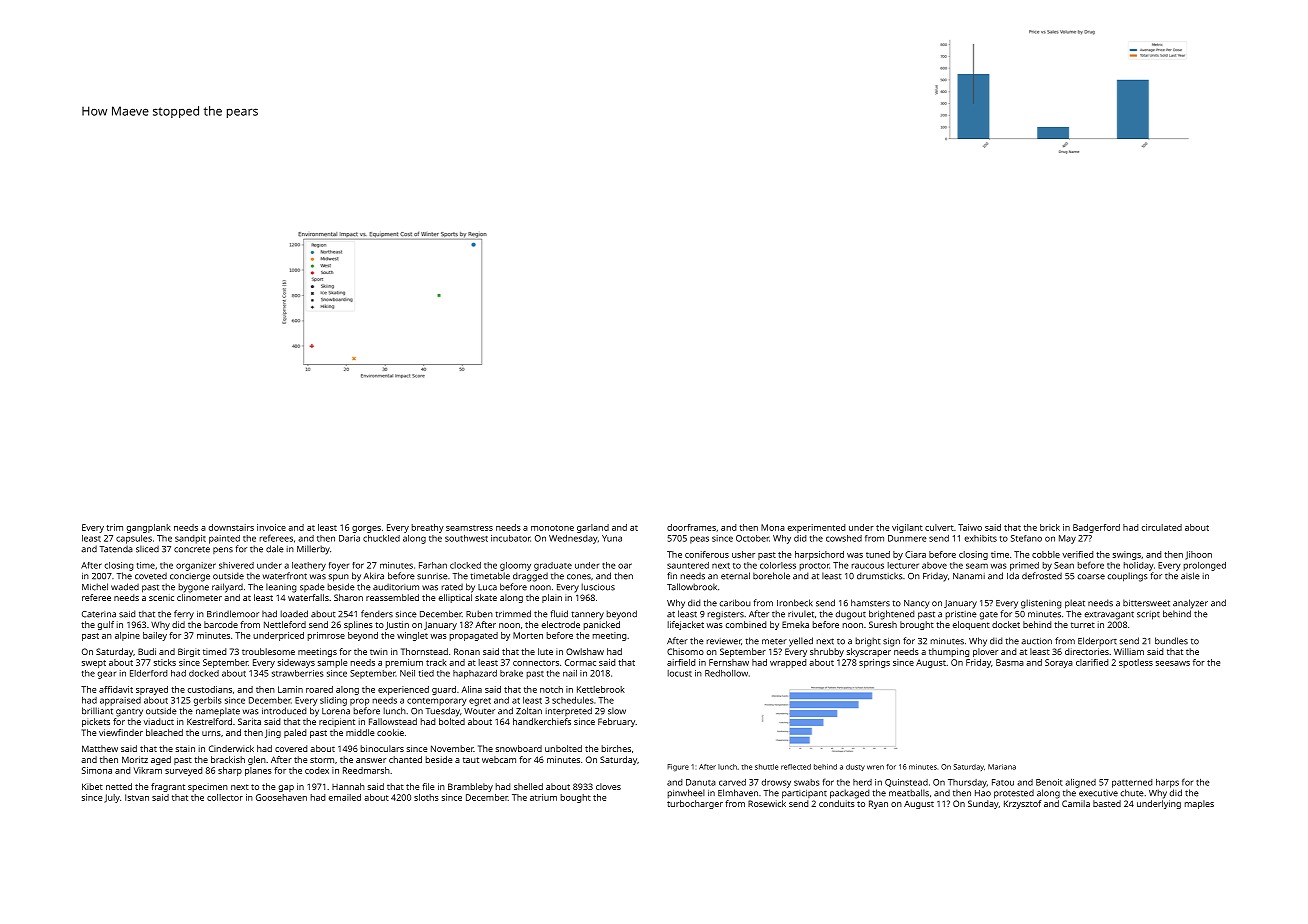  What do you see at coordinates (766, 767) in the screenshot?
I see `shuttle` at bounding box center [766, 767].
